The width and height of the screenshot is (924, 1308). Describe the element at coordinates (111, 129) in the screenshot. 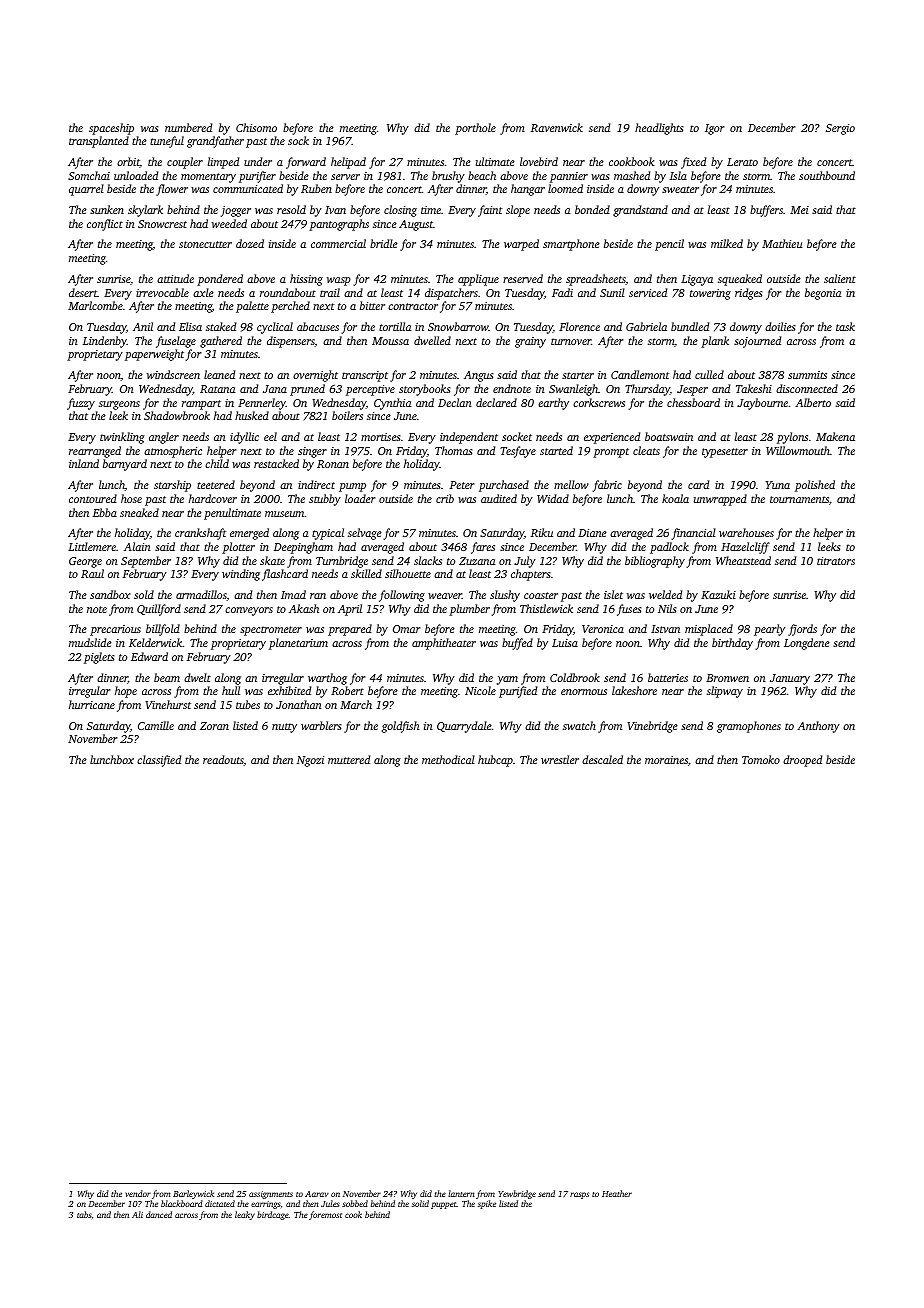

I see `spaceship` at that location.
